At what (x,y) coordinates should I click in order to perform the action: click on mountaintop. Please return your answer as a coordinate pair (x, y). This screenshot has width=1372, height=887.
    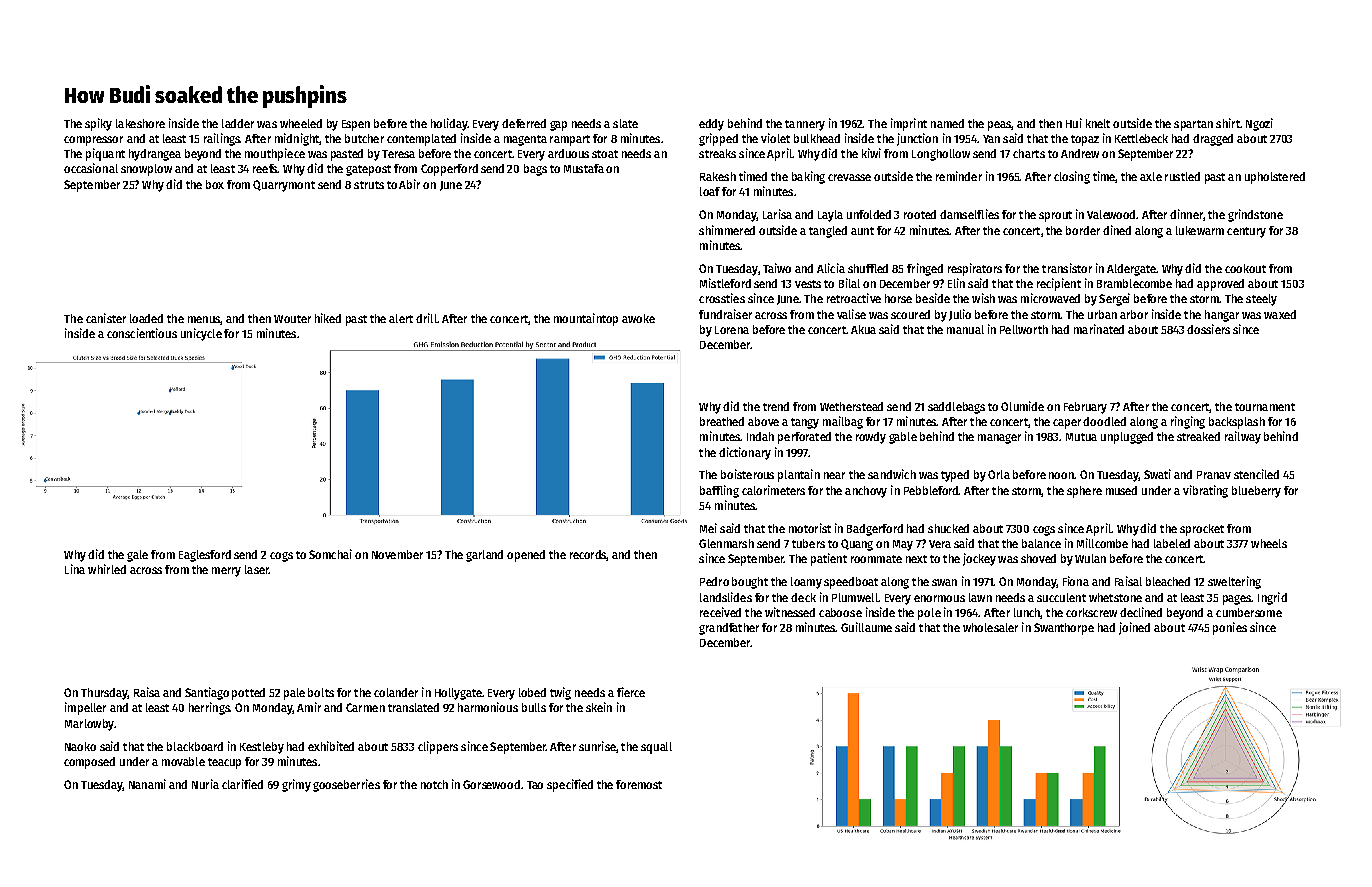
    Looking at the image, I should click on (586, 319).
